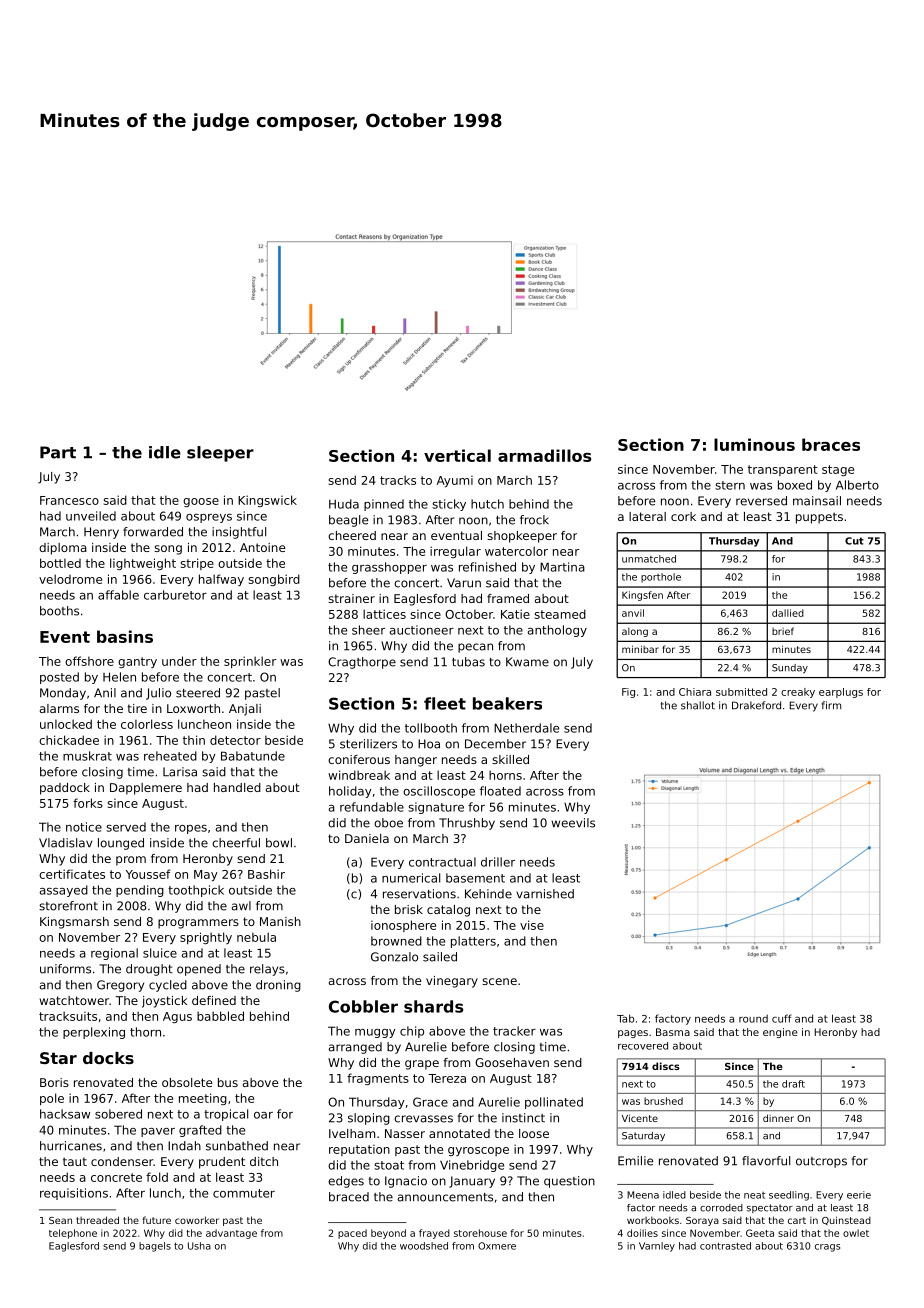  I want to click on dallied, so click(788, 613).
